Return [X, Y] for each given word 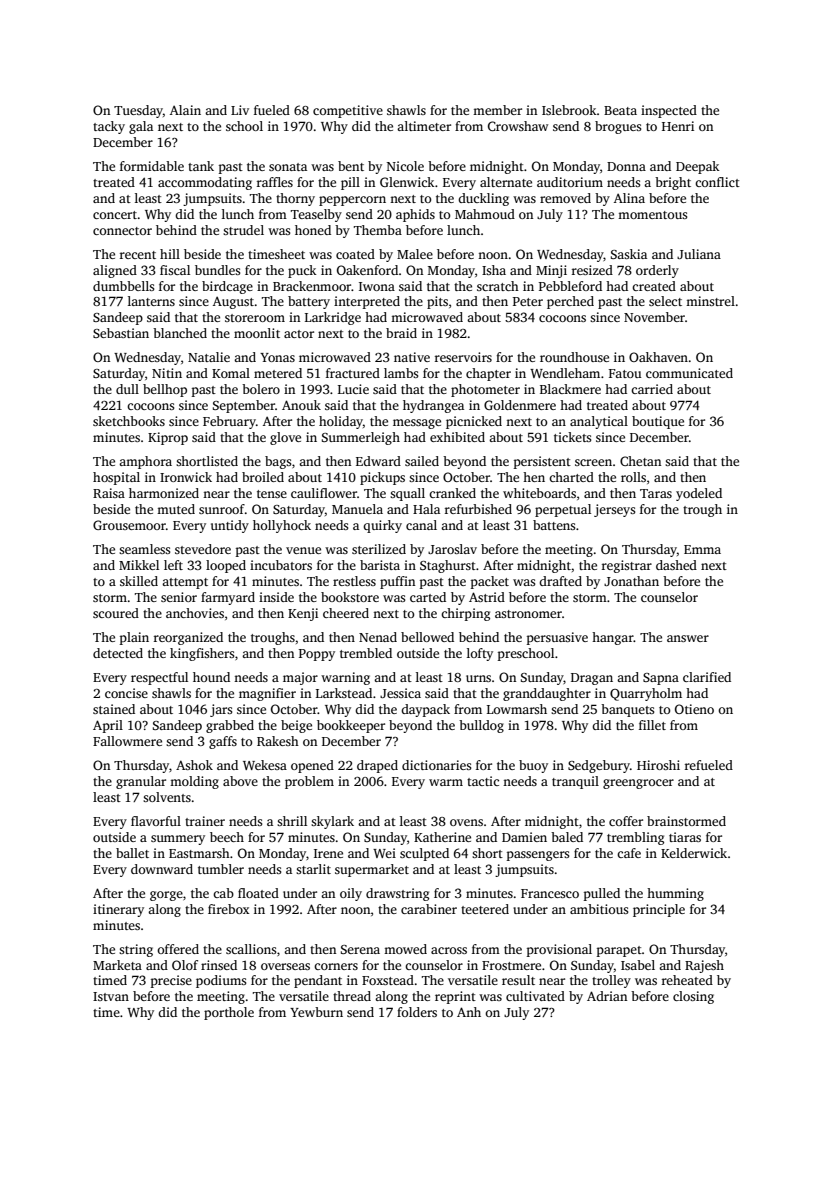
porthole [229, 1013]
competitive [348, 111]
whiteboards [539, 493]
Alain [185, 110]
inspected [669, 111]
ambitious [599, 909]
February [229, 422]
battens [554, 525]
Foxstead [388, 980]
